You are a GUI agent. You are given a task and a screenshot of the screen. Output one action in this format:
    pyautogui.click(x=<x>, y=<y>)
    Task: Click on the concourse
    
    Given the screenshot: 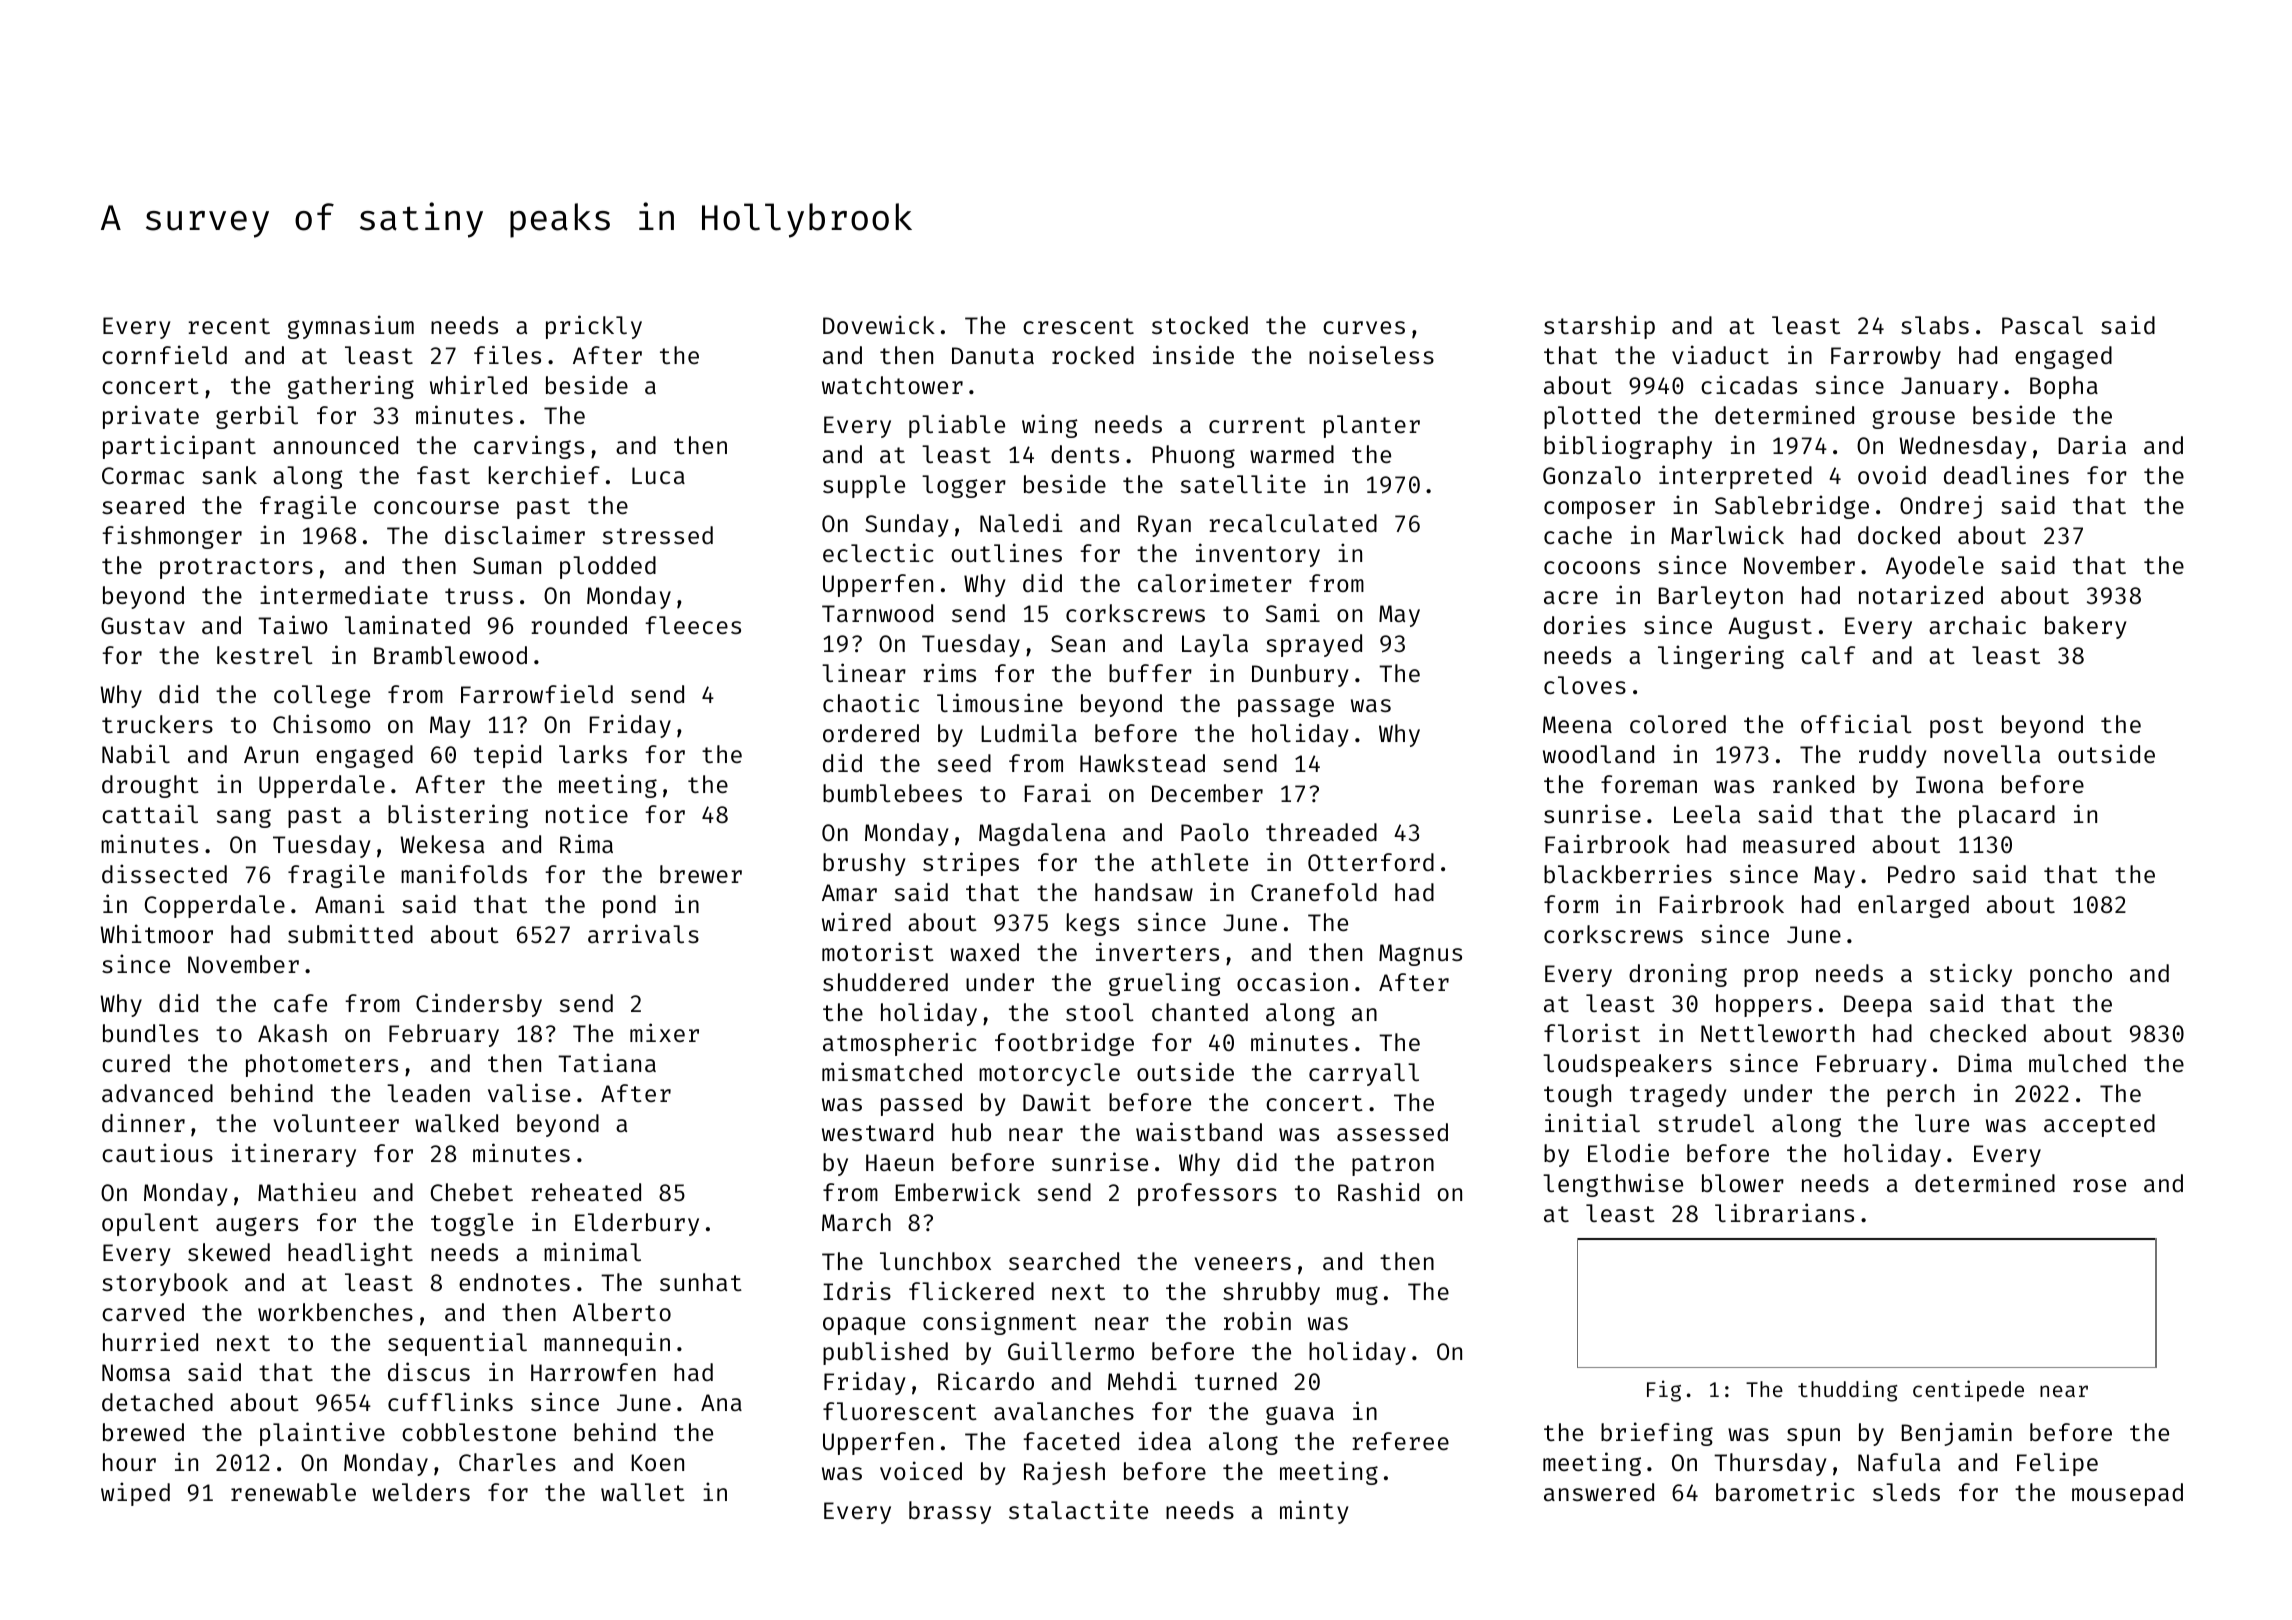 What is the action you would take?
    pyautogui.click(x=436, y=507)
